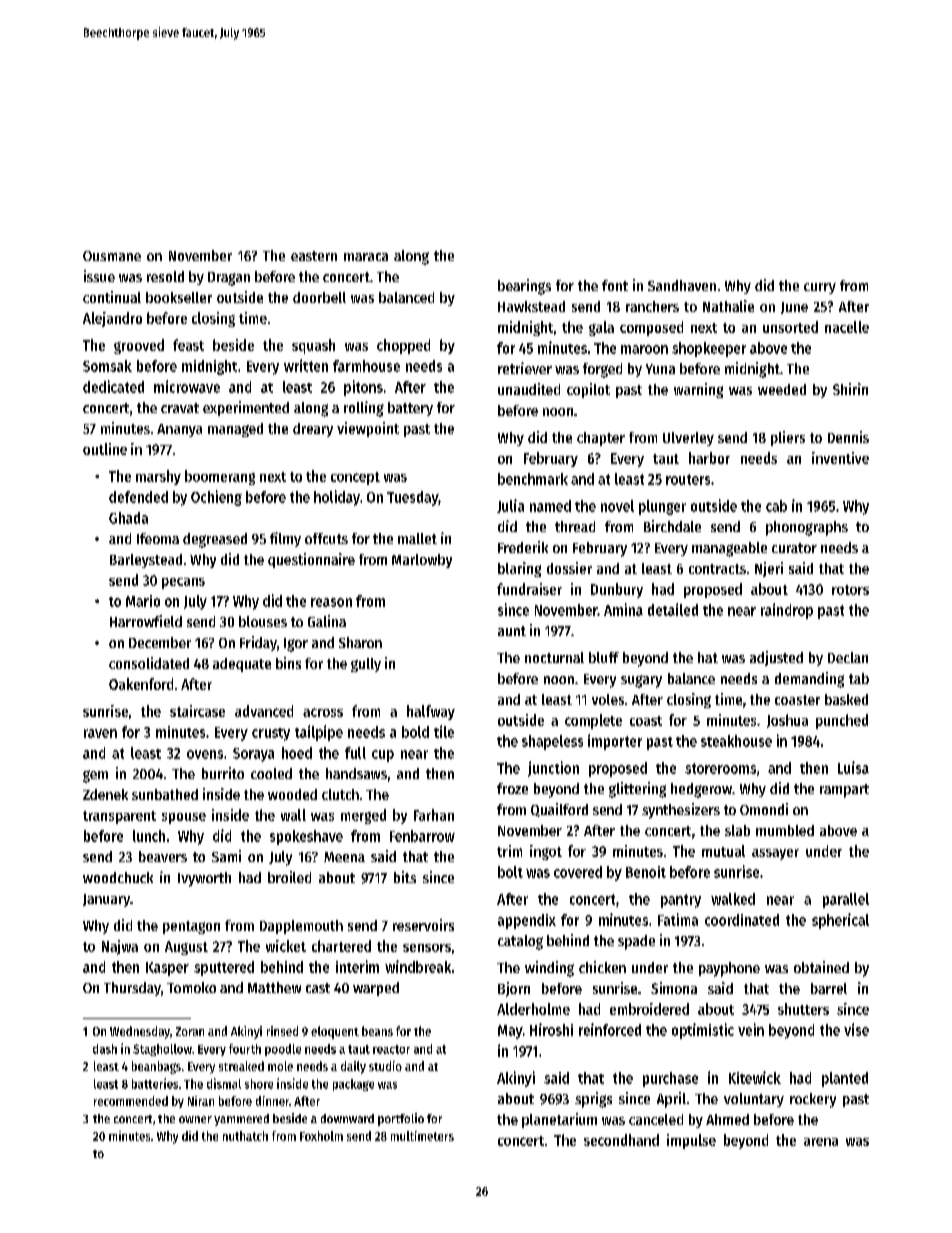 Image resolution: width=952 pixels, height=1233 pixels. What do you see at coordinates (105, 449) in the image?
I see `outline` at bounding box center [105, 449].
